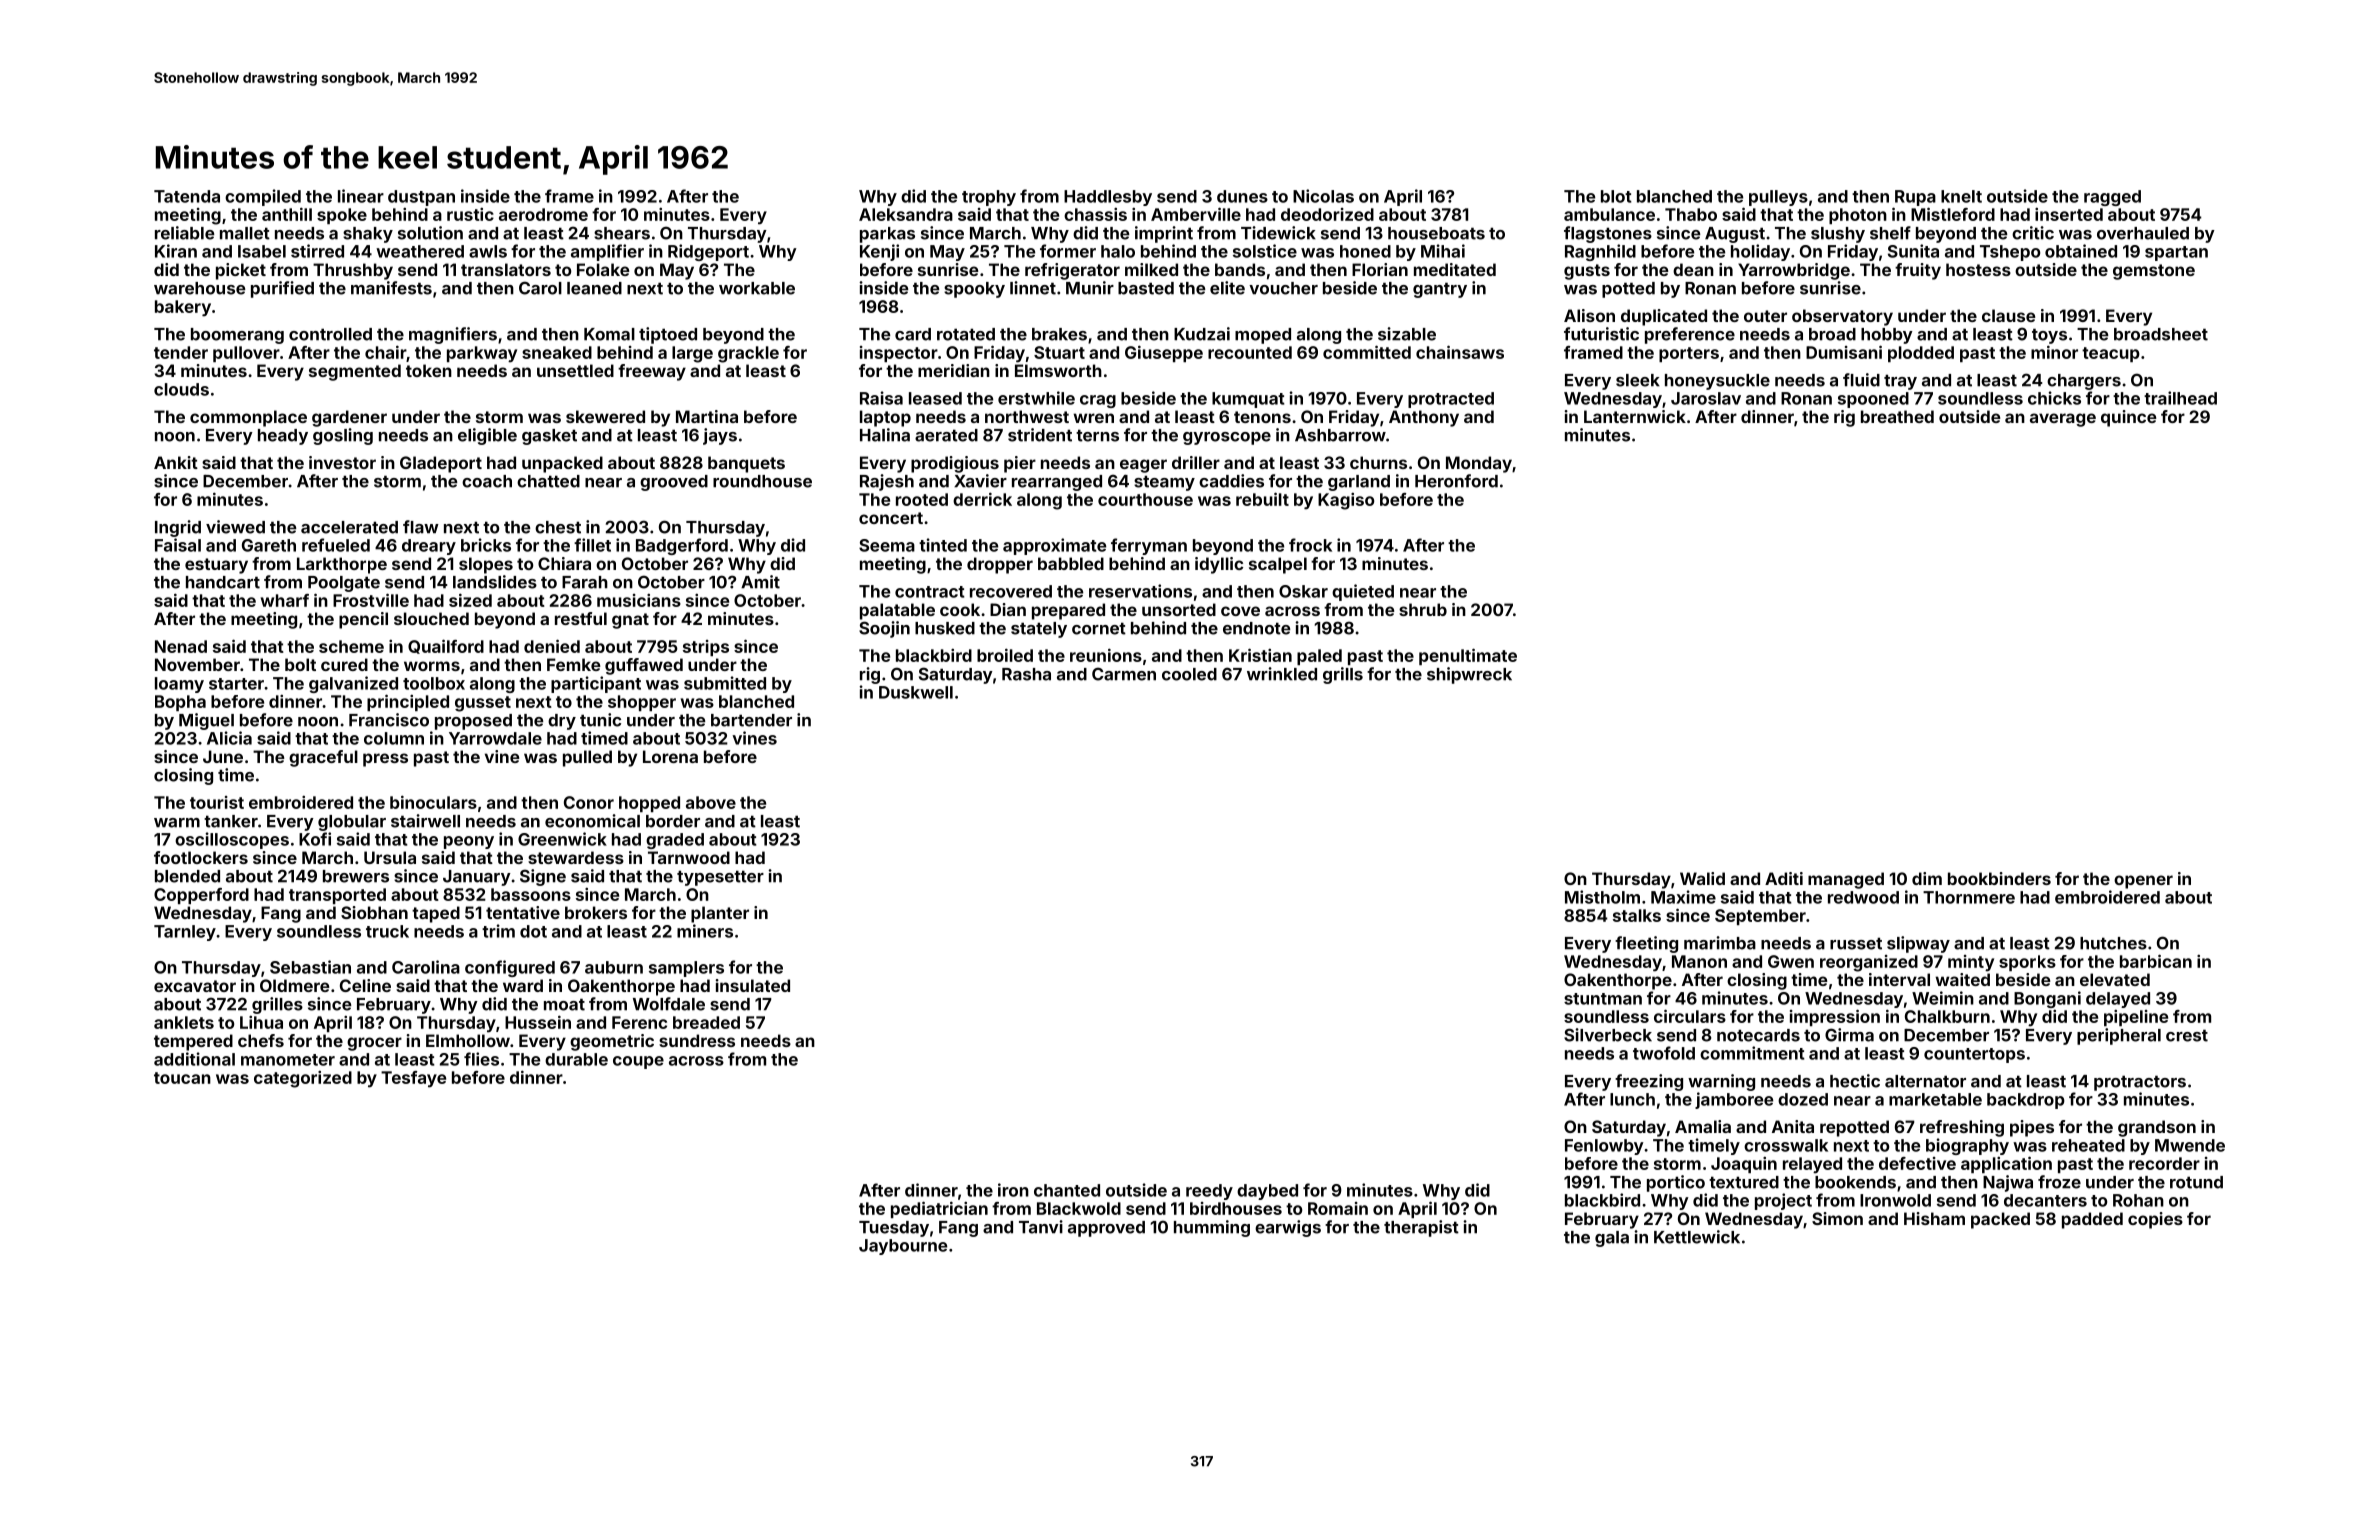 The height and width of the screenshot is (1540, 2380). I want to click on bolt, so click(300, 664).
